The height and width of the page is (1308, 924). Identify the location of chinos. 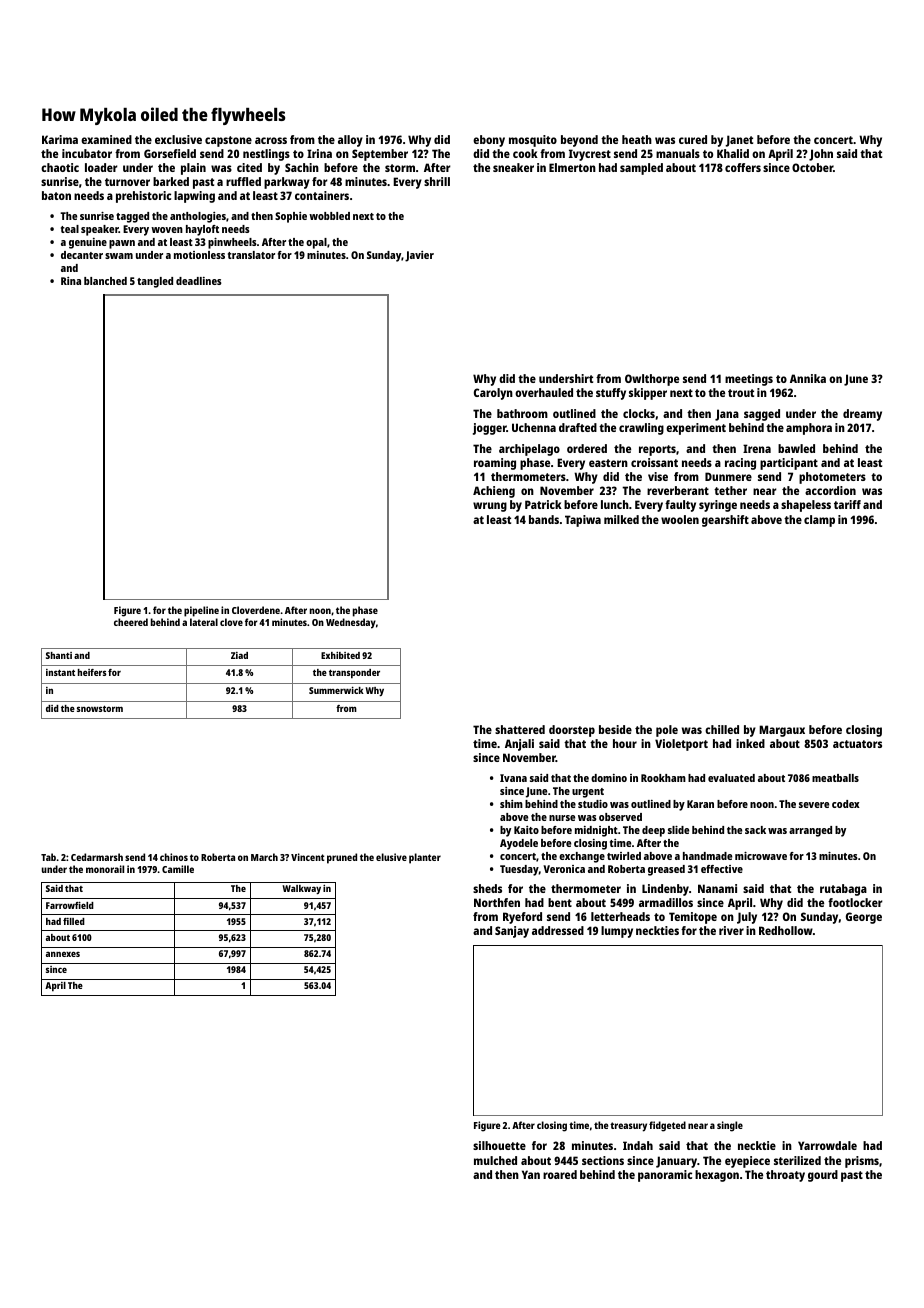
(174, 857).
